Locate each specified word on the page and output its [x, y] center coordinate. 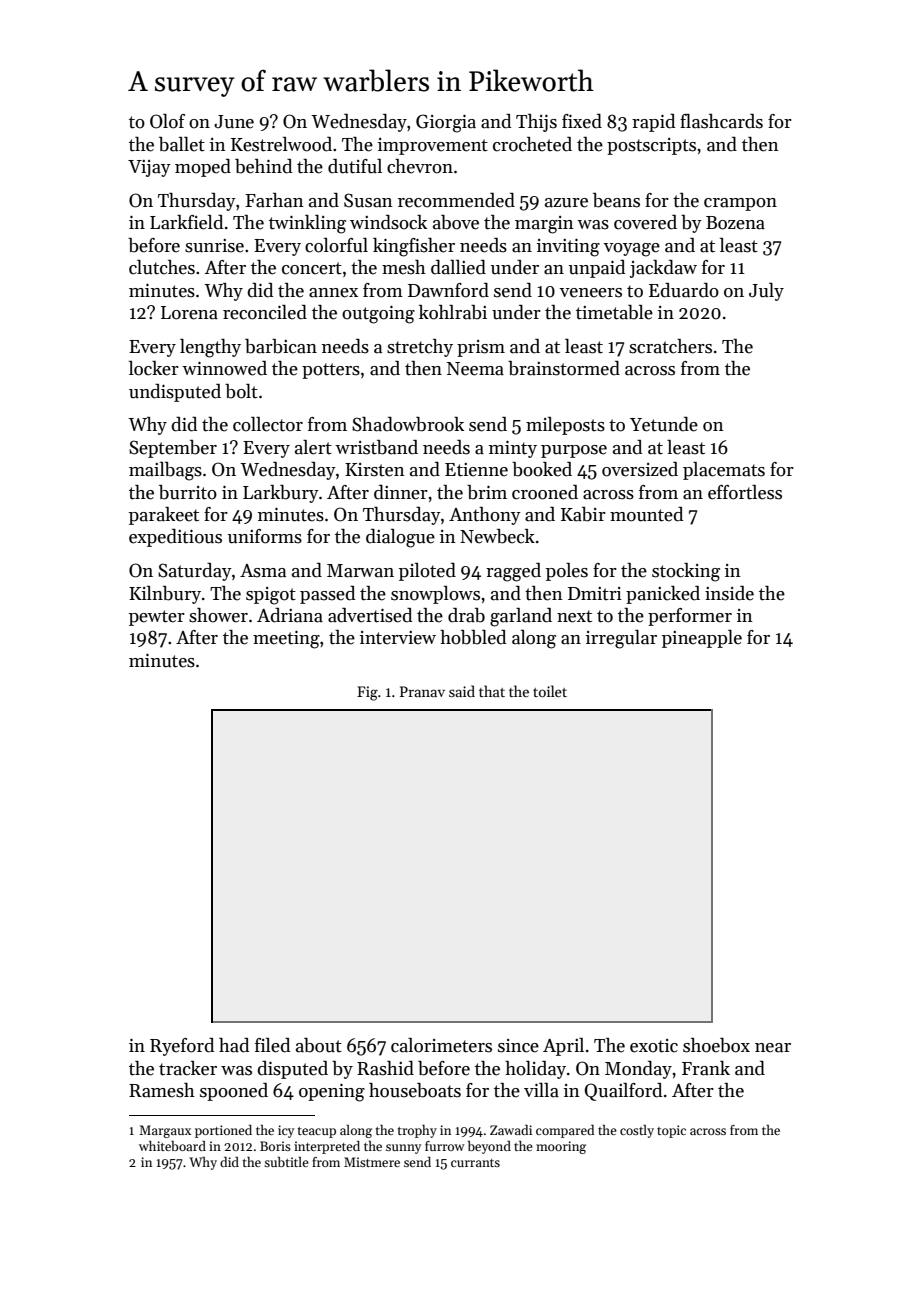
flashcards [721, 121]
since [518, 1046]
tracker [188, 1068]
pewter [157, 618]
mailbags [165, 471]
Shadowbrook [408, 424]
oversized [640, 469]
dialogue [400, 538]
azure [566, 203]
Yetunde [664, 424]
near [773, 1048]
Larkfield [186, 222]
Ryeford [182, 1047]
